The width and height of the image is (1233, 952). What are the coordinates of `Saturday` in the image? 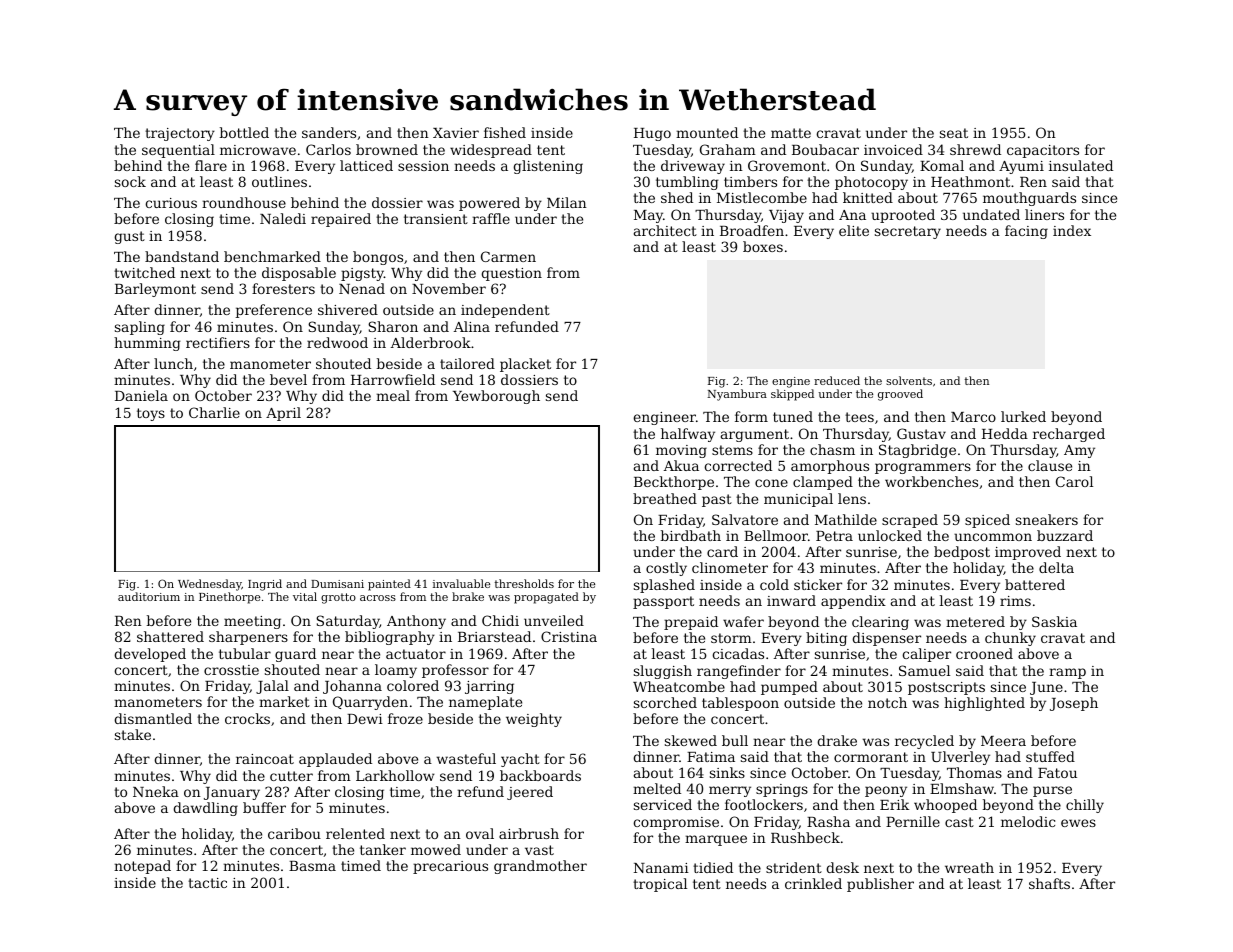 It's located at (348, 622).
